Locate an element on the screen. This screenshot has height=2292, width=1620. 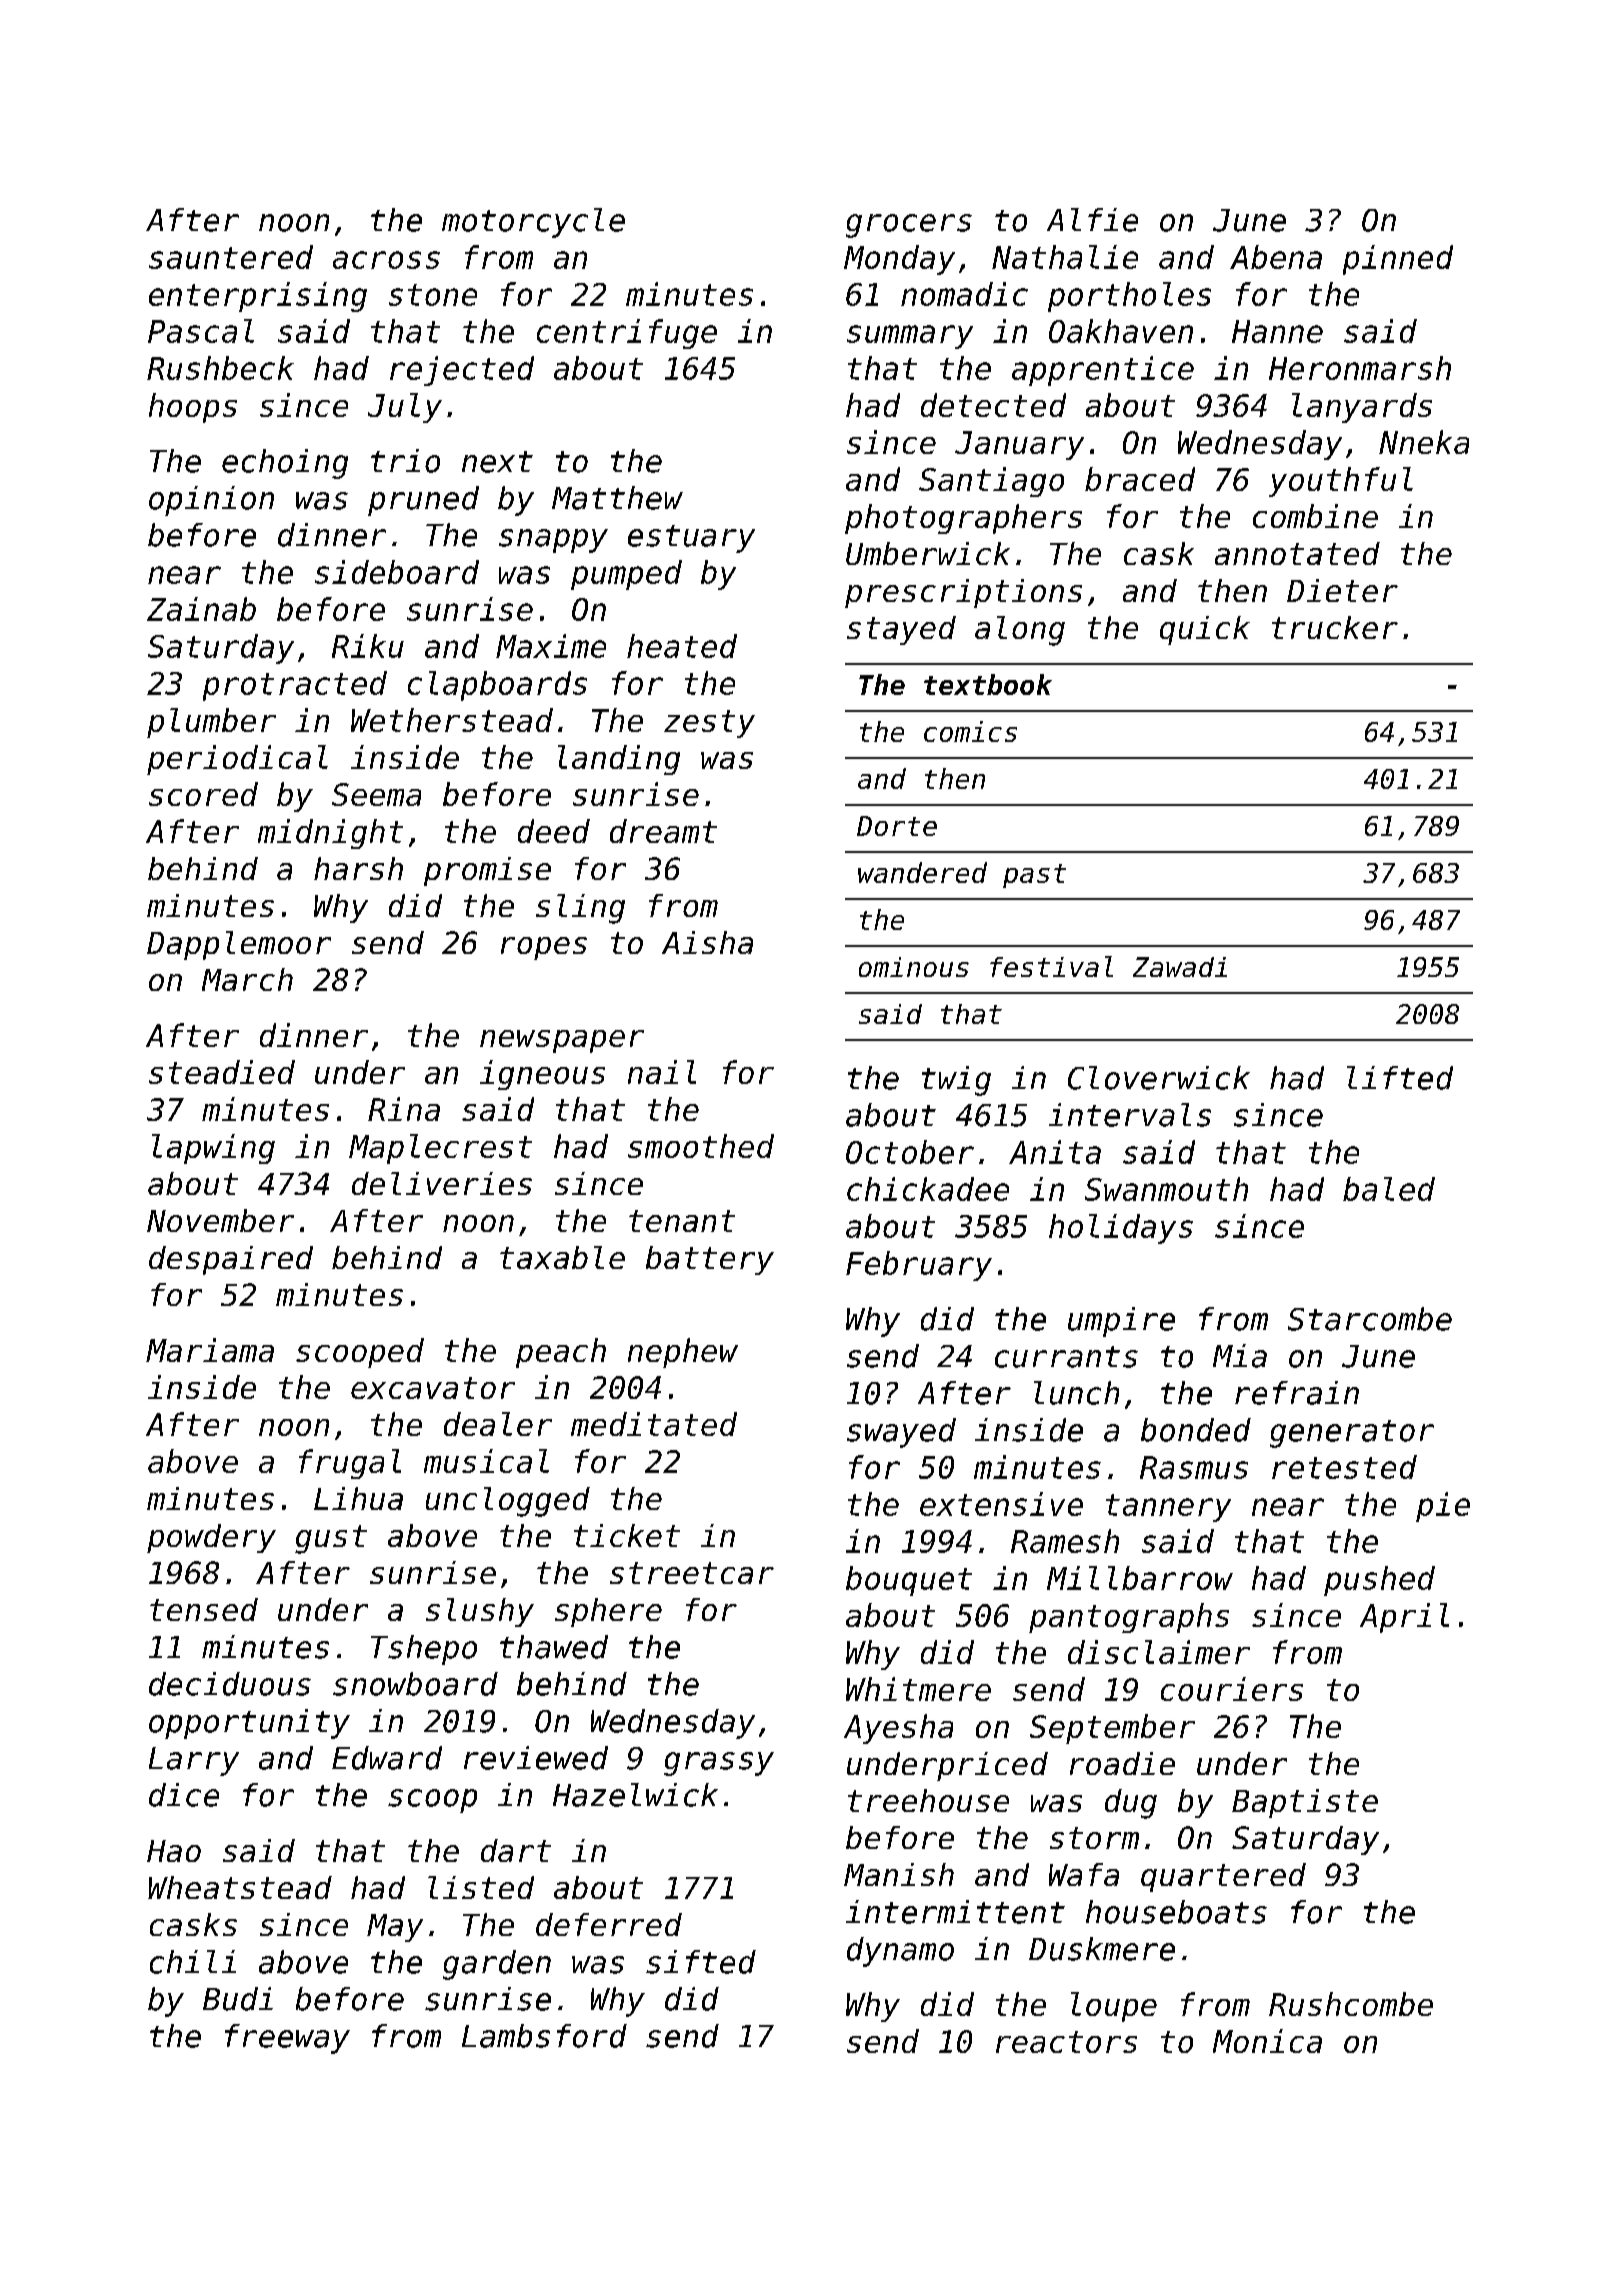
across is located at coordinates (386, 260).
